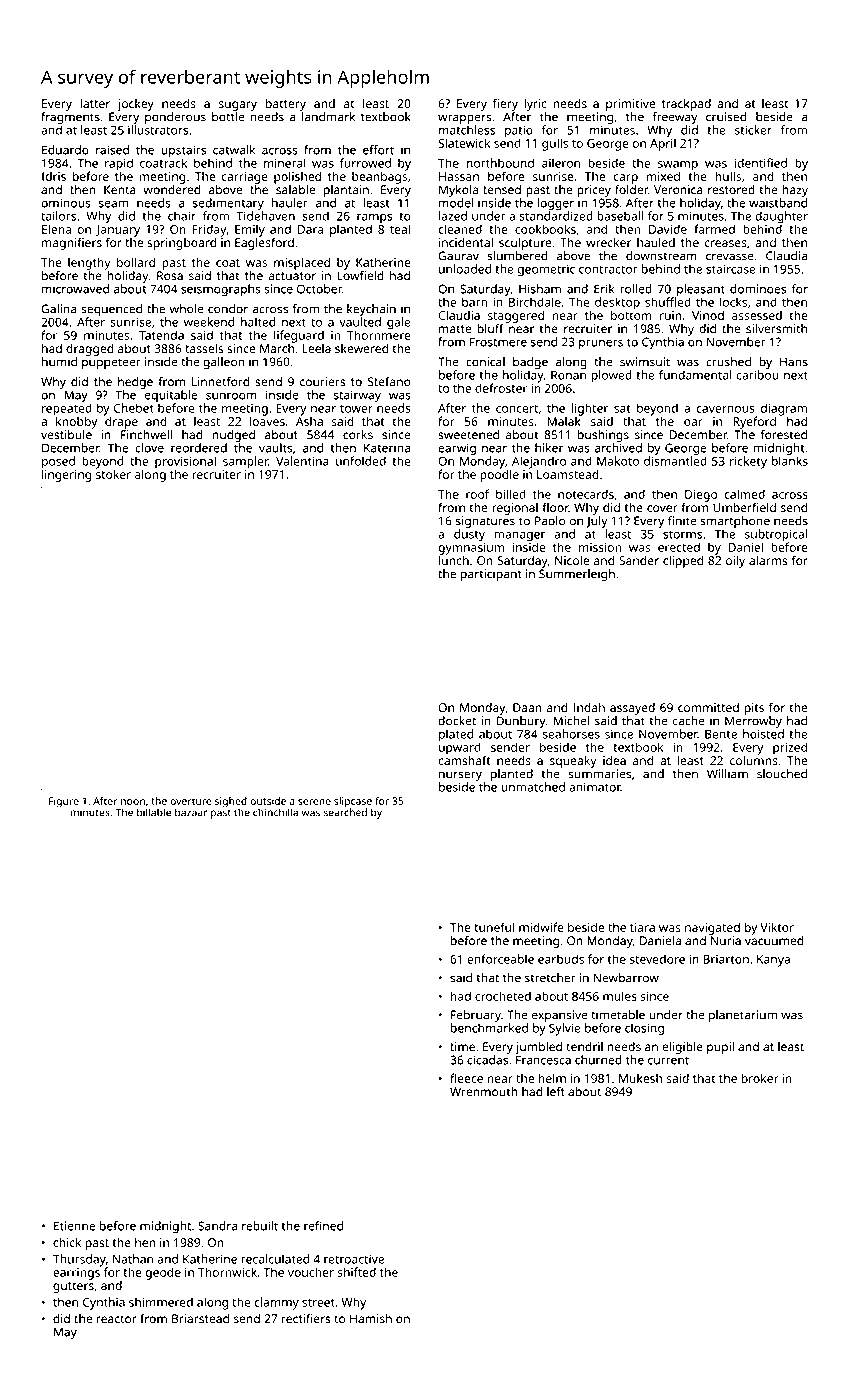  What do you see at coordinates (117, 1319) in the page?
I see `reactor` at bounding box center [117, 1319].
